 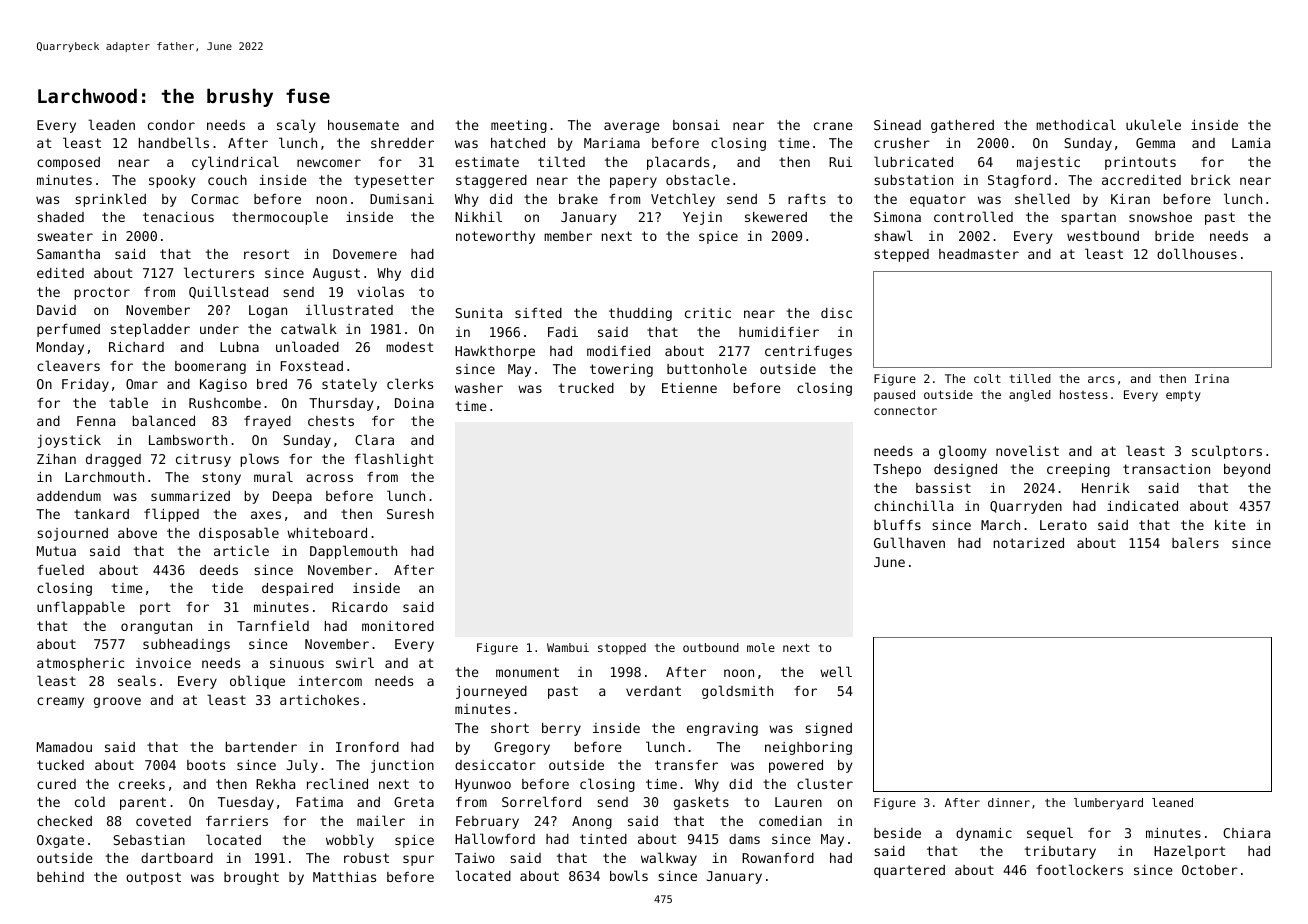 I want to click on well, so click(x=836, y=671).
